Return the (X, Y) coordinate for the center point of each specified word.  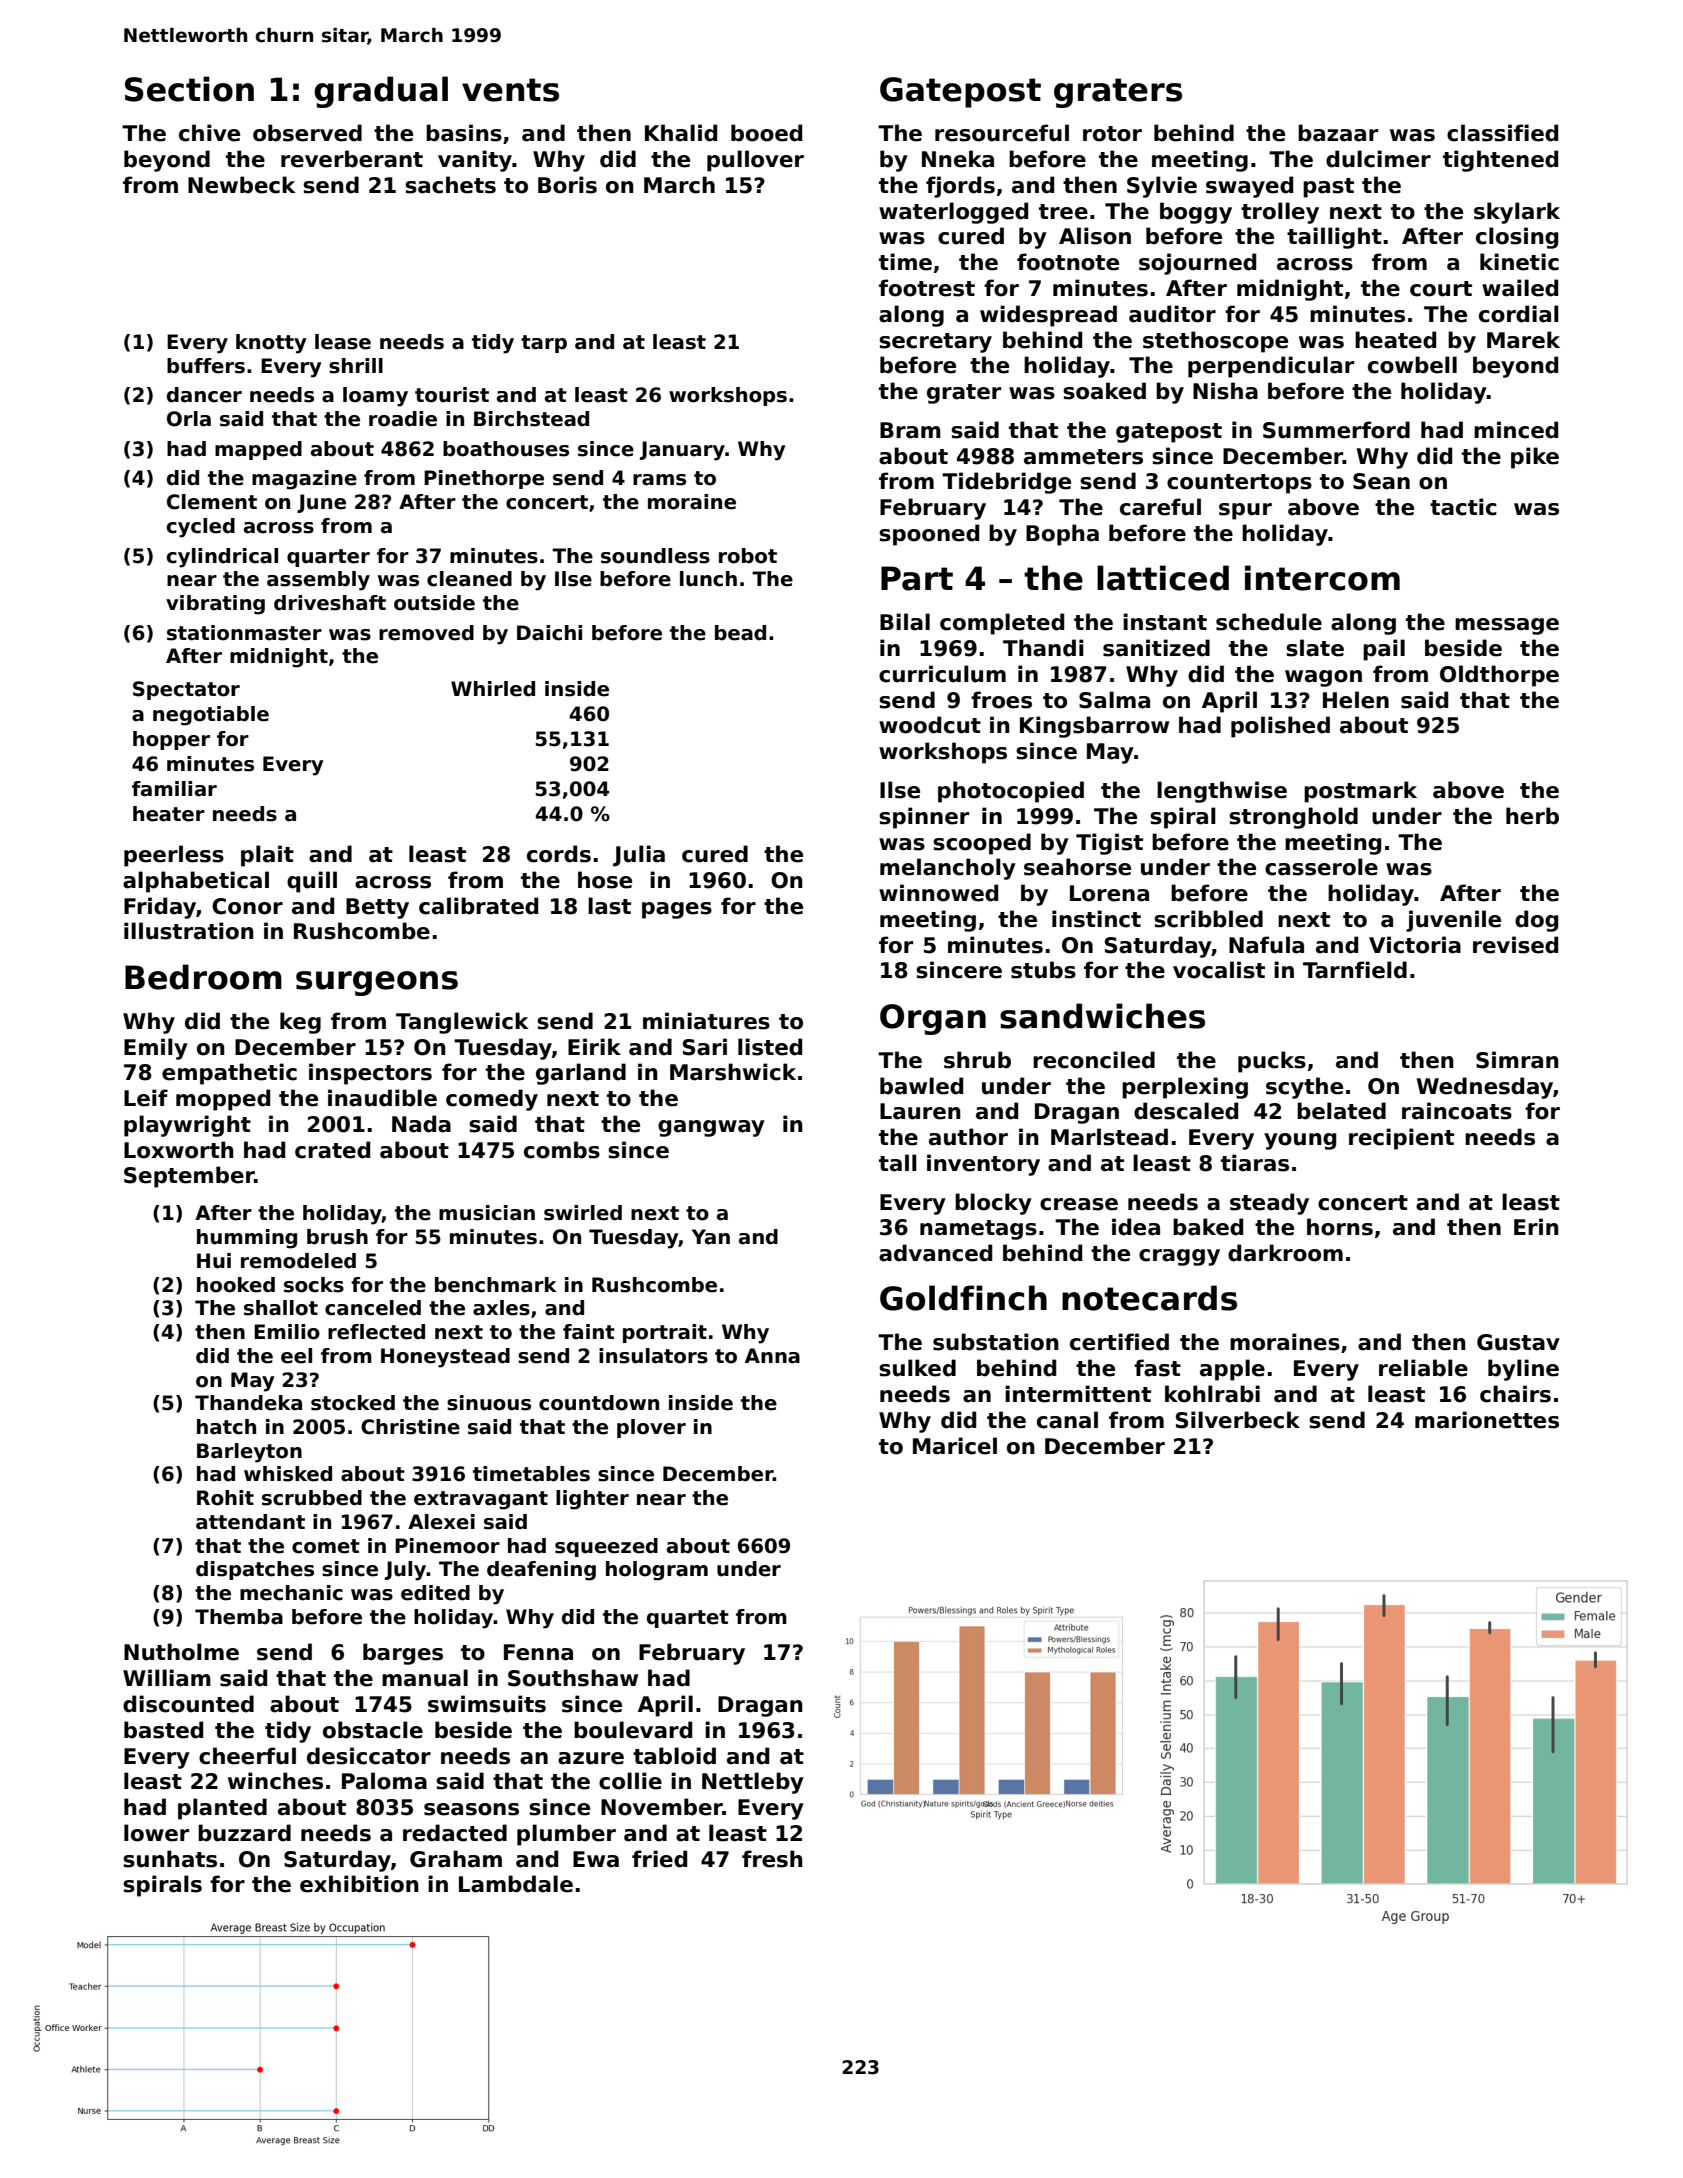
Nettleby (753, 1783)
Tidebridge (1006, 483)
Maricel (955, 1446)
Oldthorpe (1499, 676)
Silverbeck (1238, 1420)
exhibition (359, 1884)
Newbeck (241, 185)
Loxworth (179, 1150)
